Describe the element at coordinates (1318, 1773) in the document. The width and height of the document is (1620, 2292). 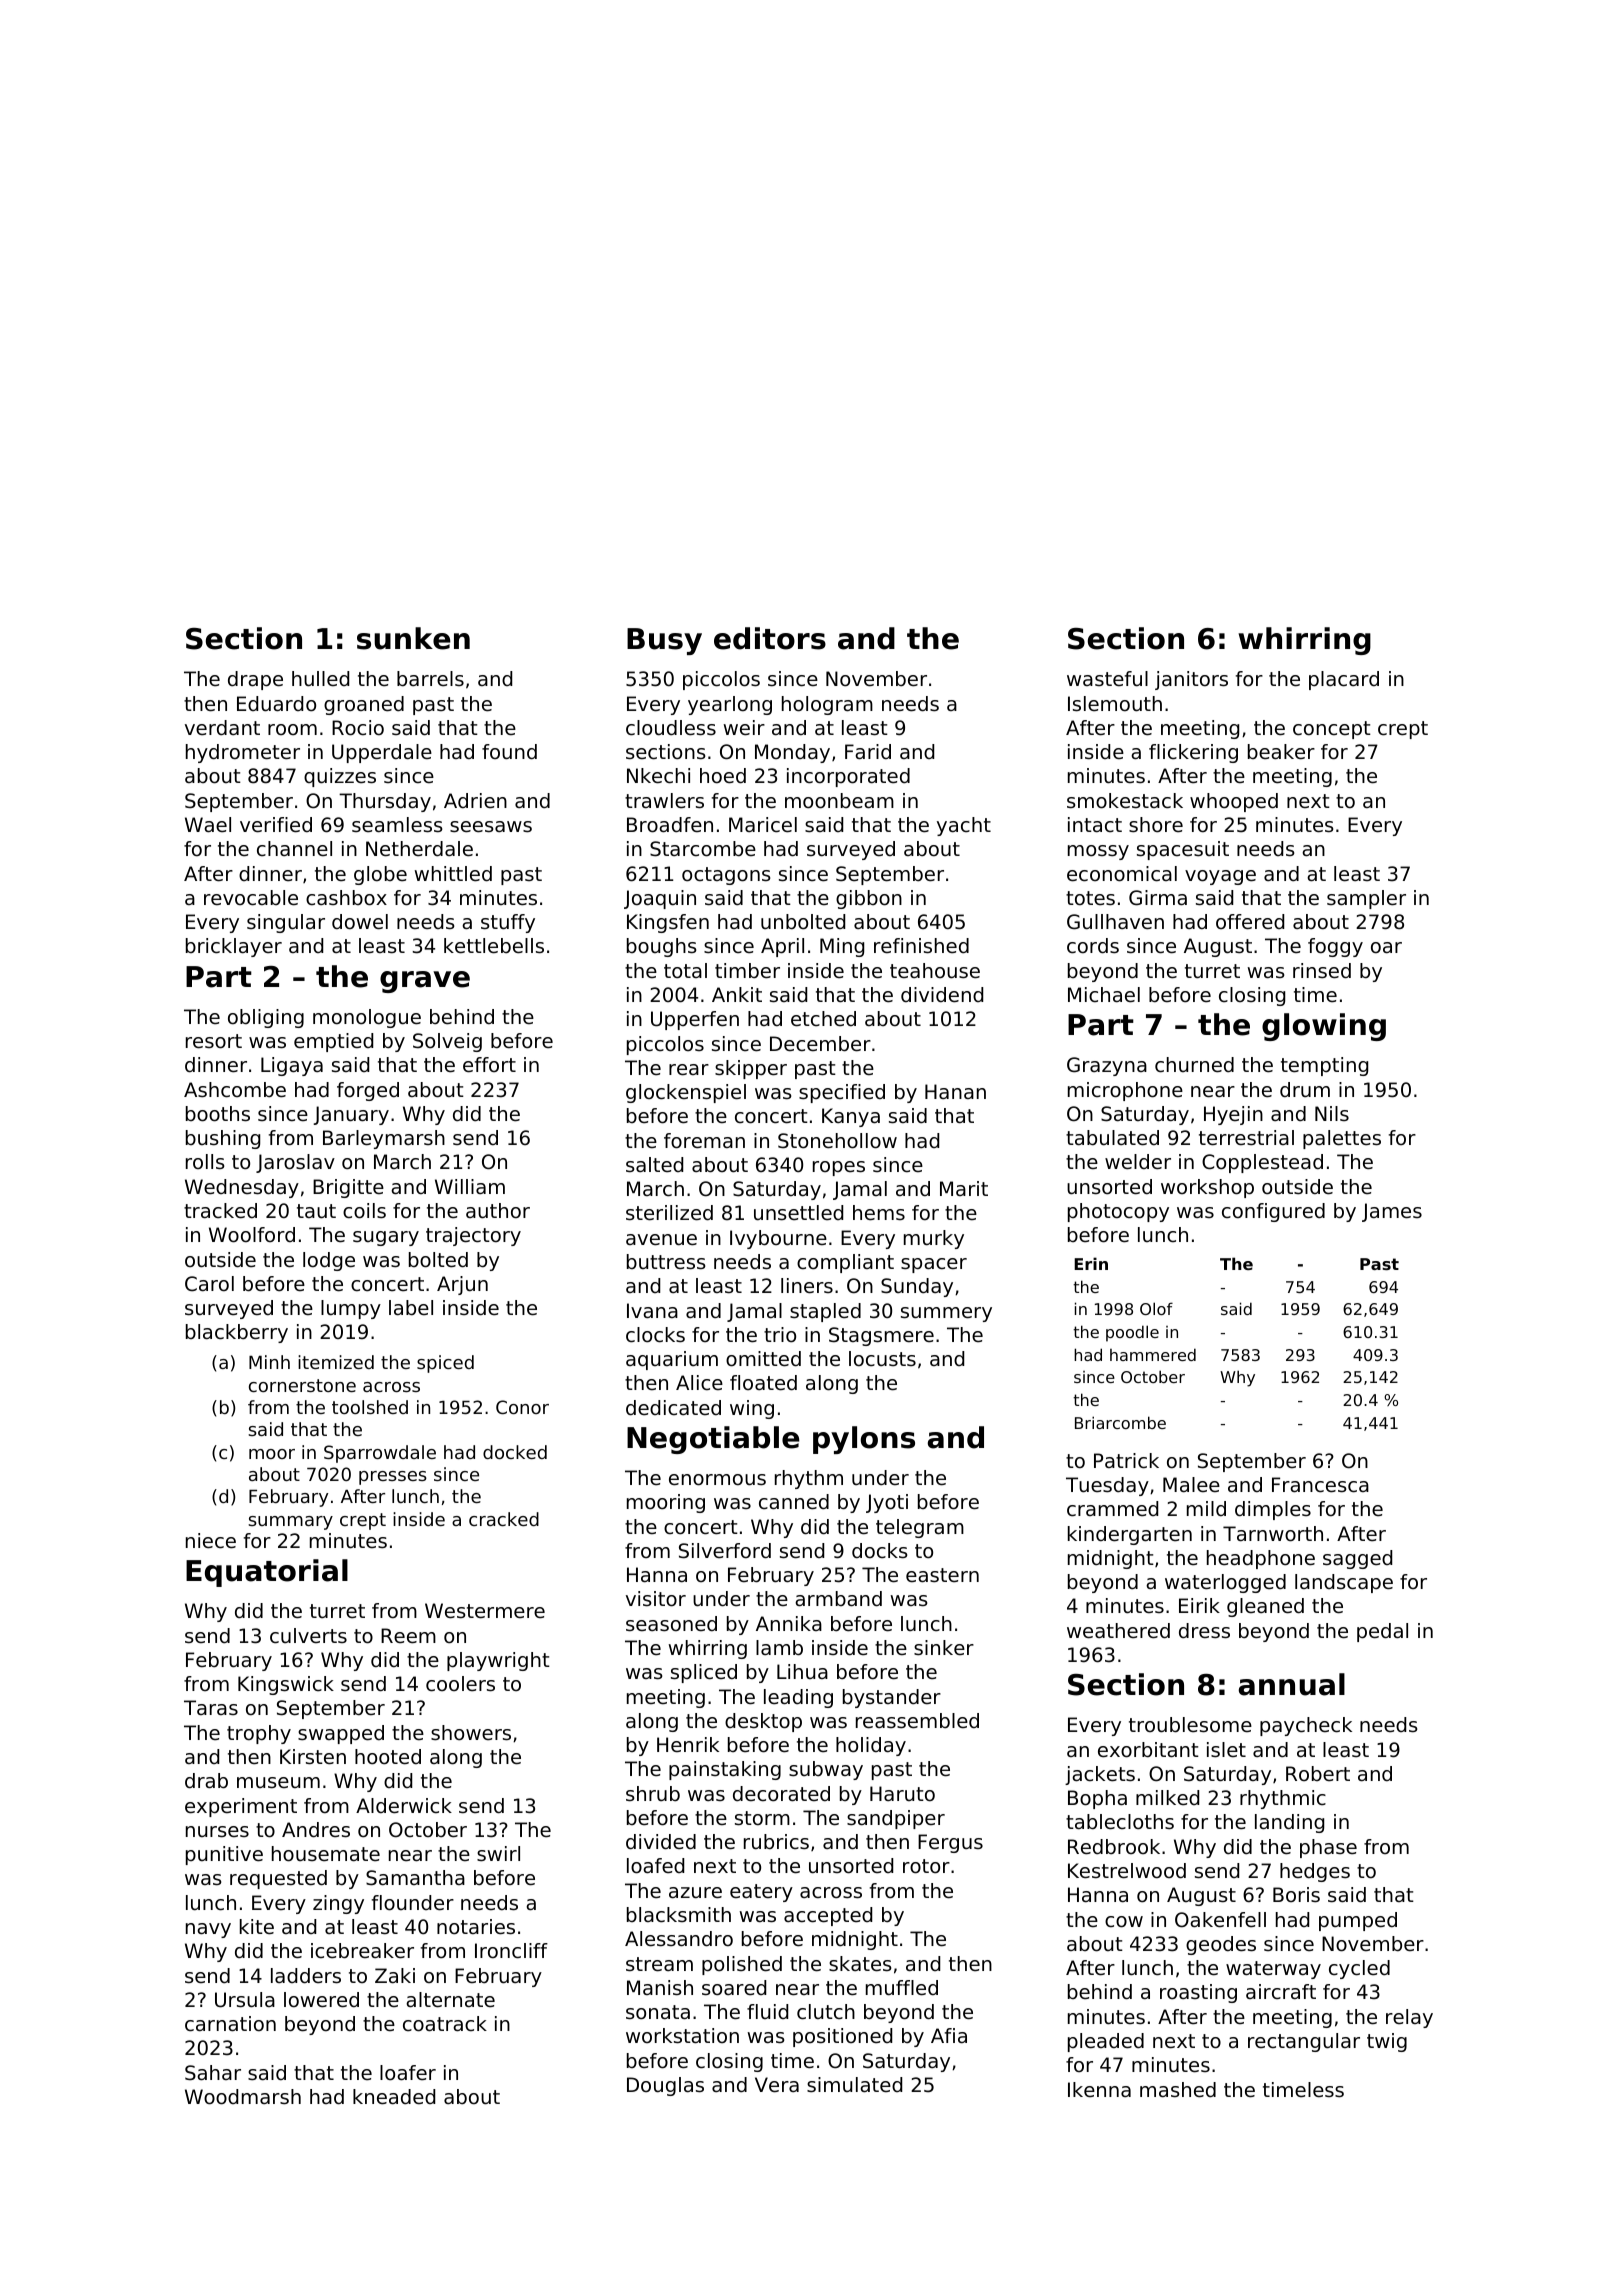
I see `Robert` at that location.
